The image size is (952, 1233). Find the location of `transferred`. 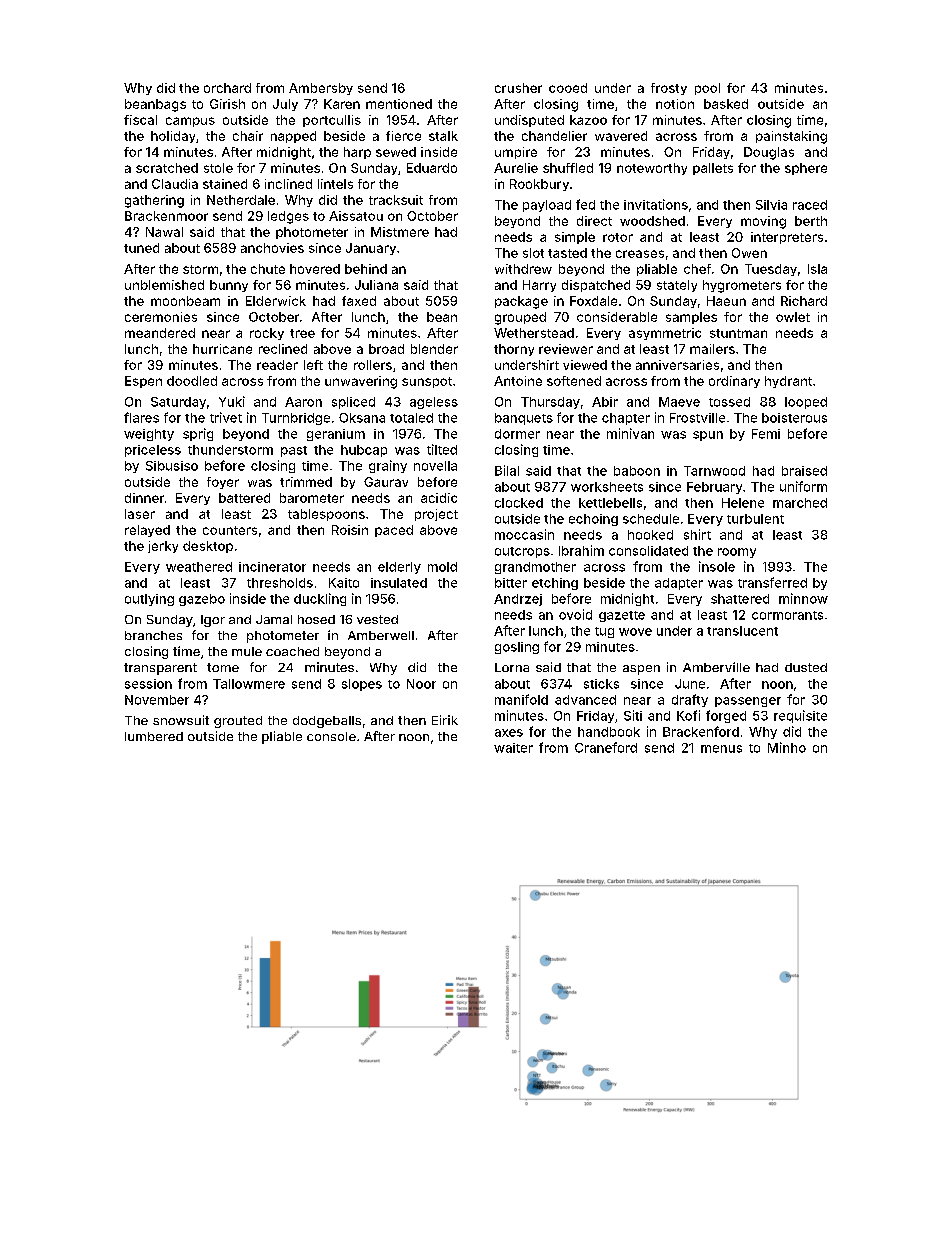

transferred is located at coordinates (772, 582).
